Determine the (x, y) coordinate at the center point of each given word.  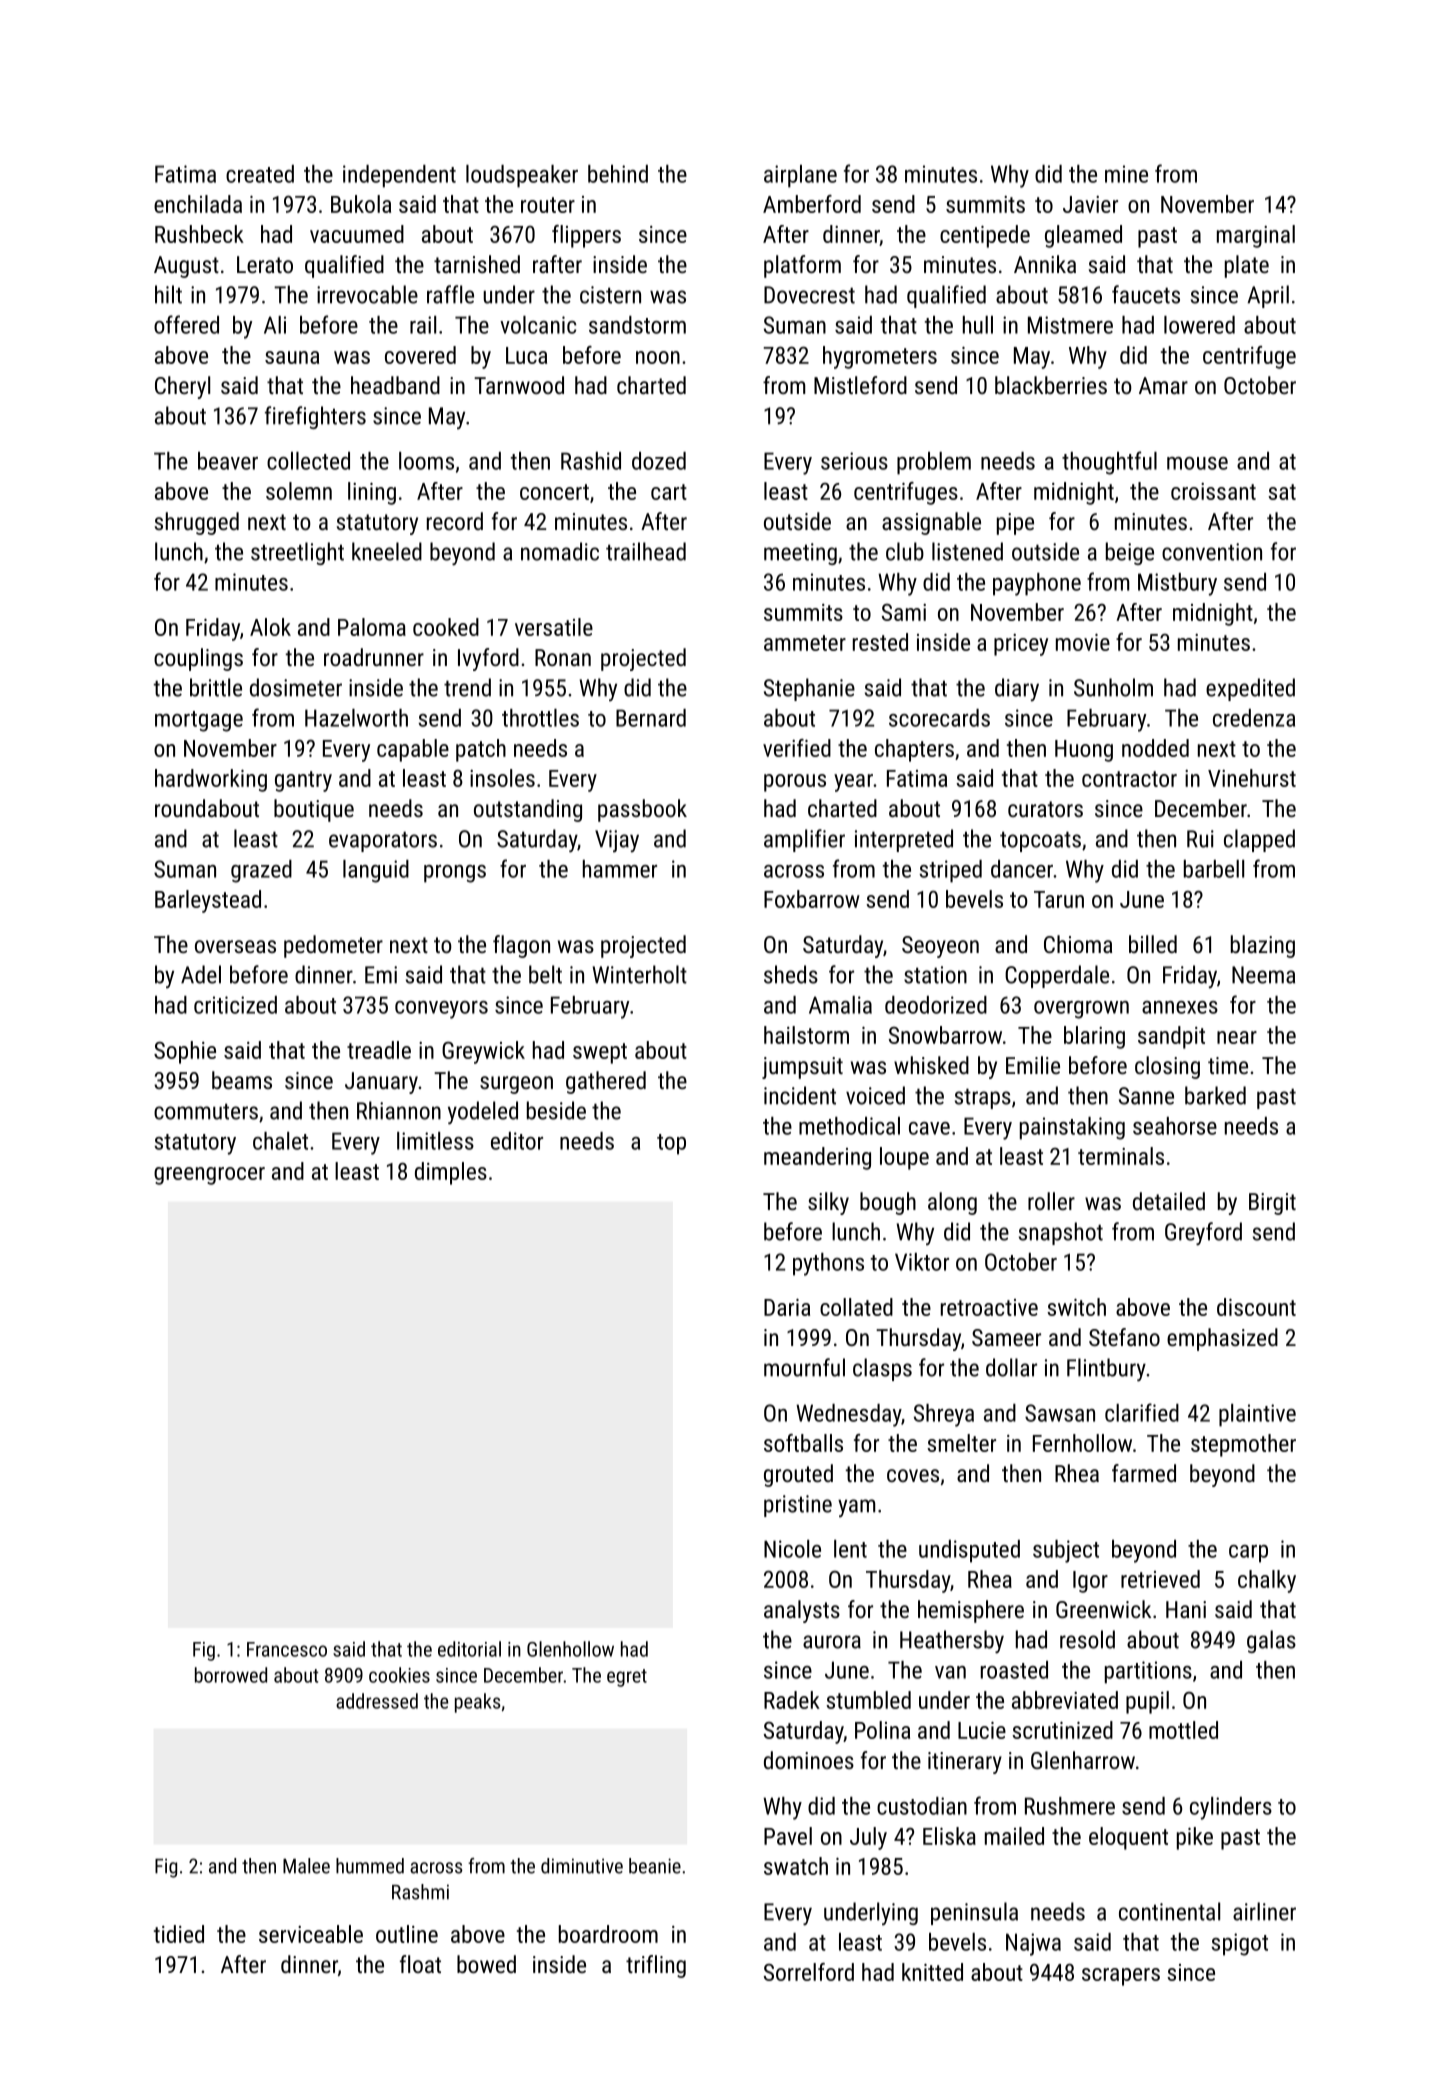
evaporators (383, 841)
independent (399, 176)
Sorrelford (809, 1972)
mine (1126, 174)
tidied (179, 1934)
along (952, 1203)
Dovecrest (809, 295)
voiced (875, 1095)
